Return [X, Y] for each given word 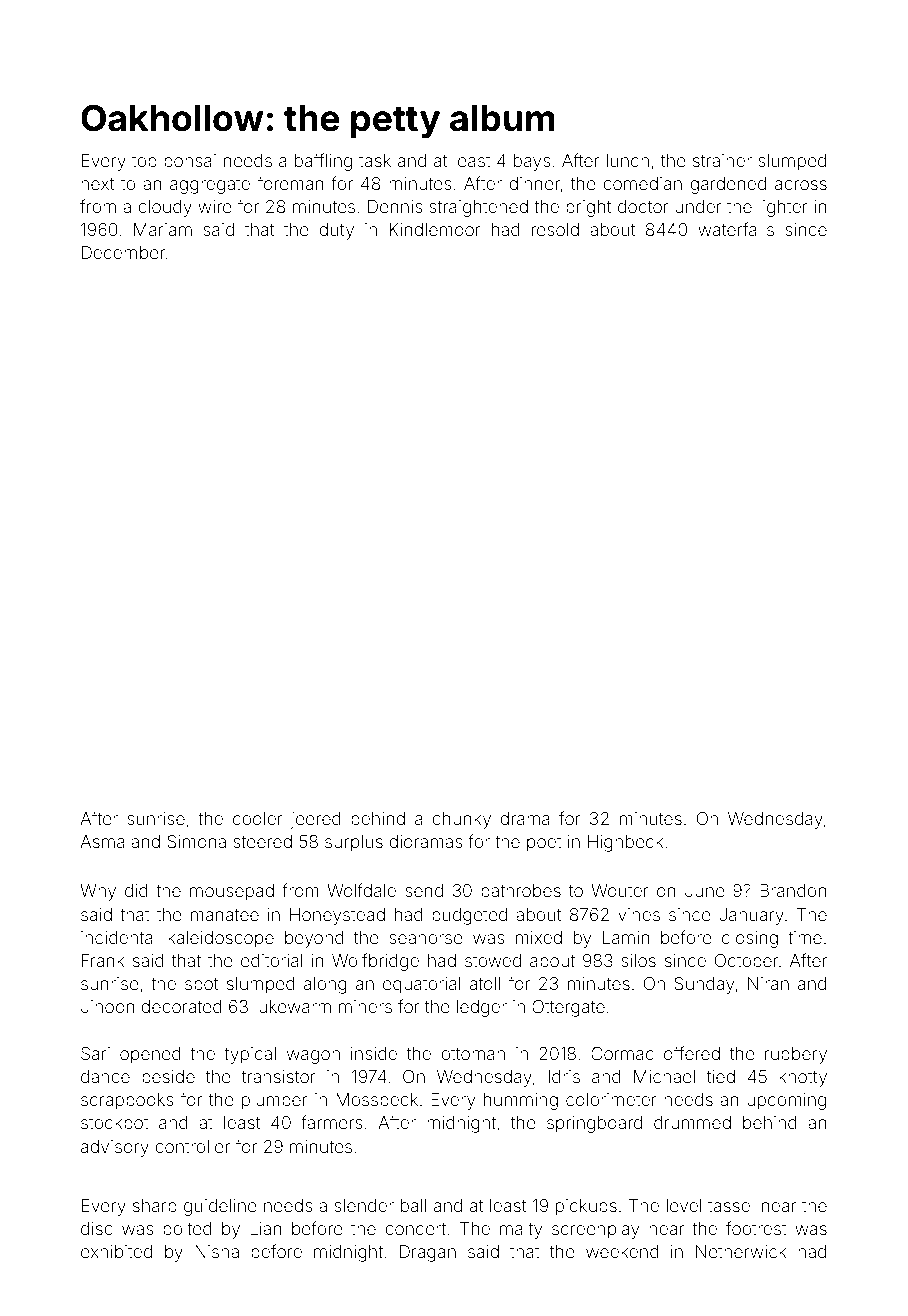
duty [336, 231]
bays [532, 162]
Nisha [217, 1251]
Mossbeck [377, 1099]
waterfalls [736, 229]
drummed [692, 1122]
